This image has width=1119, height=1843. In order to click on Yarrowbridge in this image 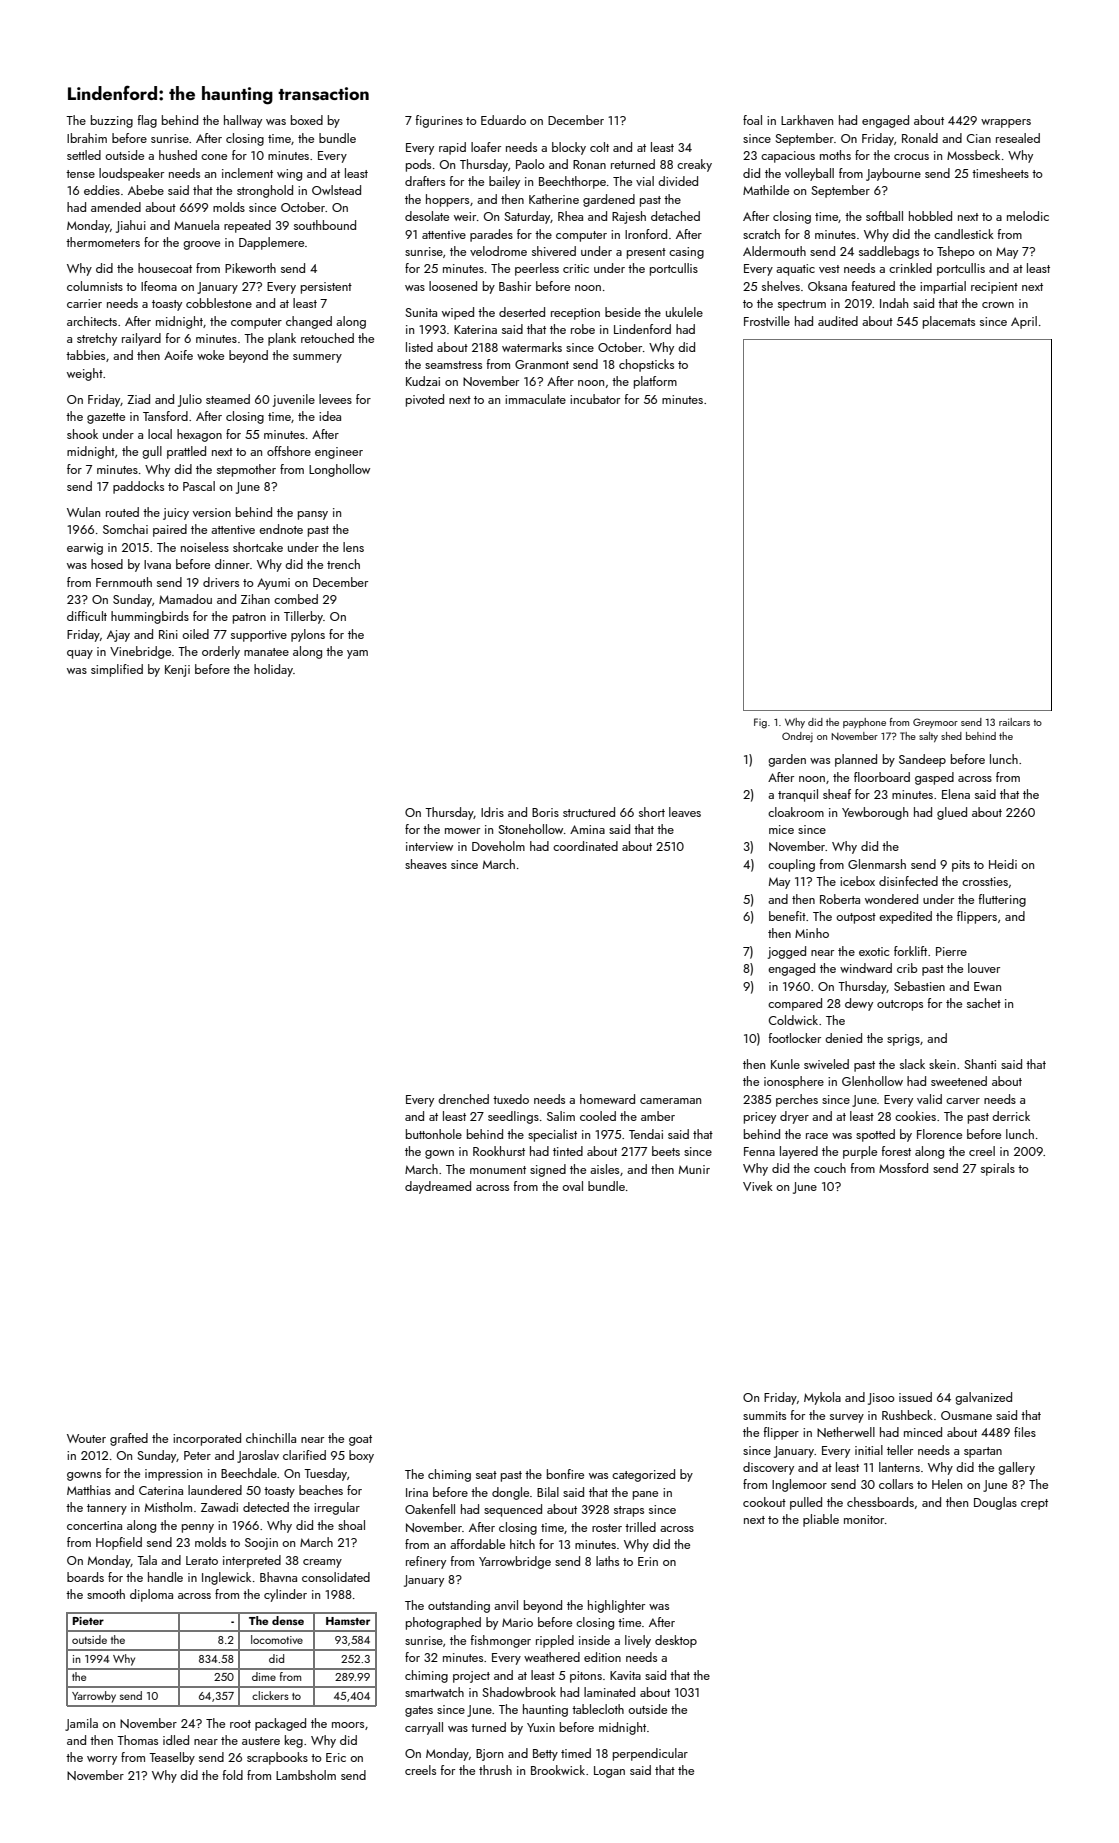, I will do `click(515, 1562)`.
